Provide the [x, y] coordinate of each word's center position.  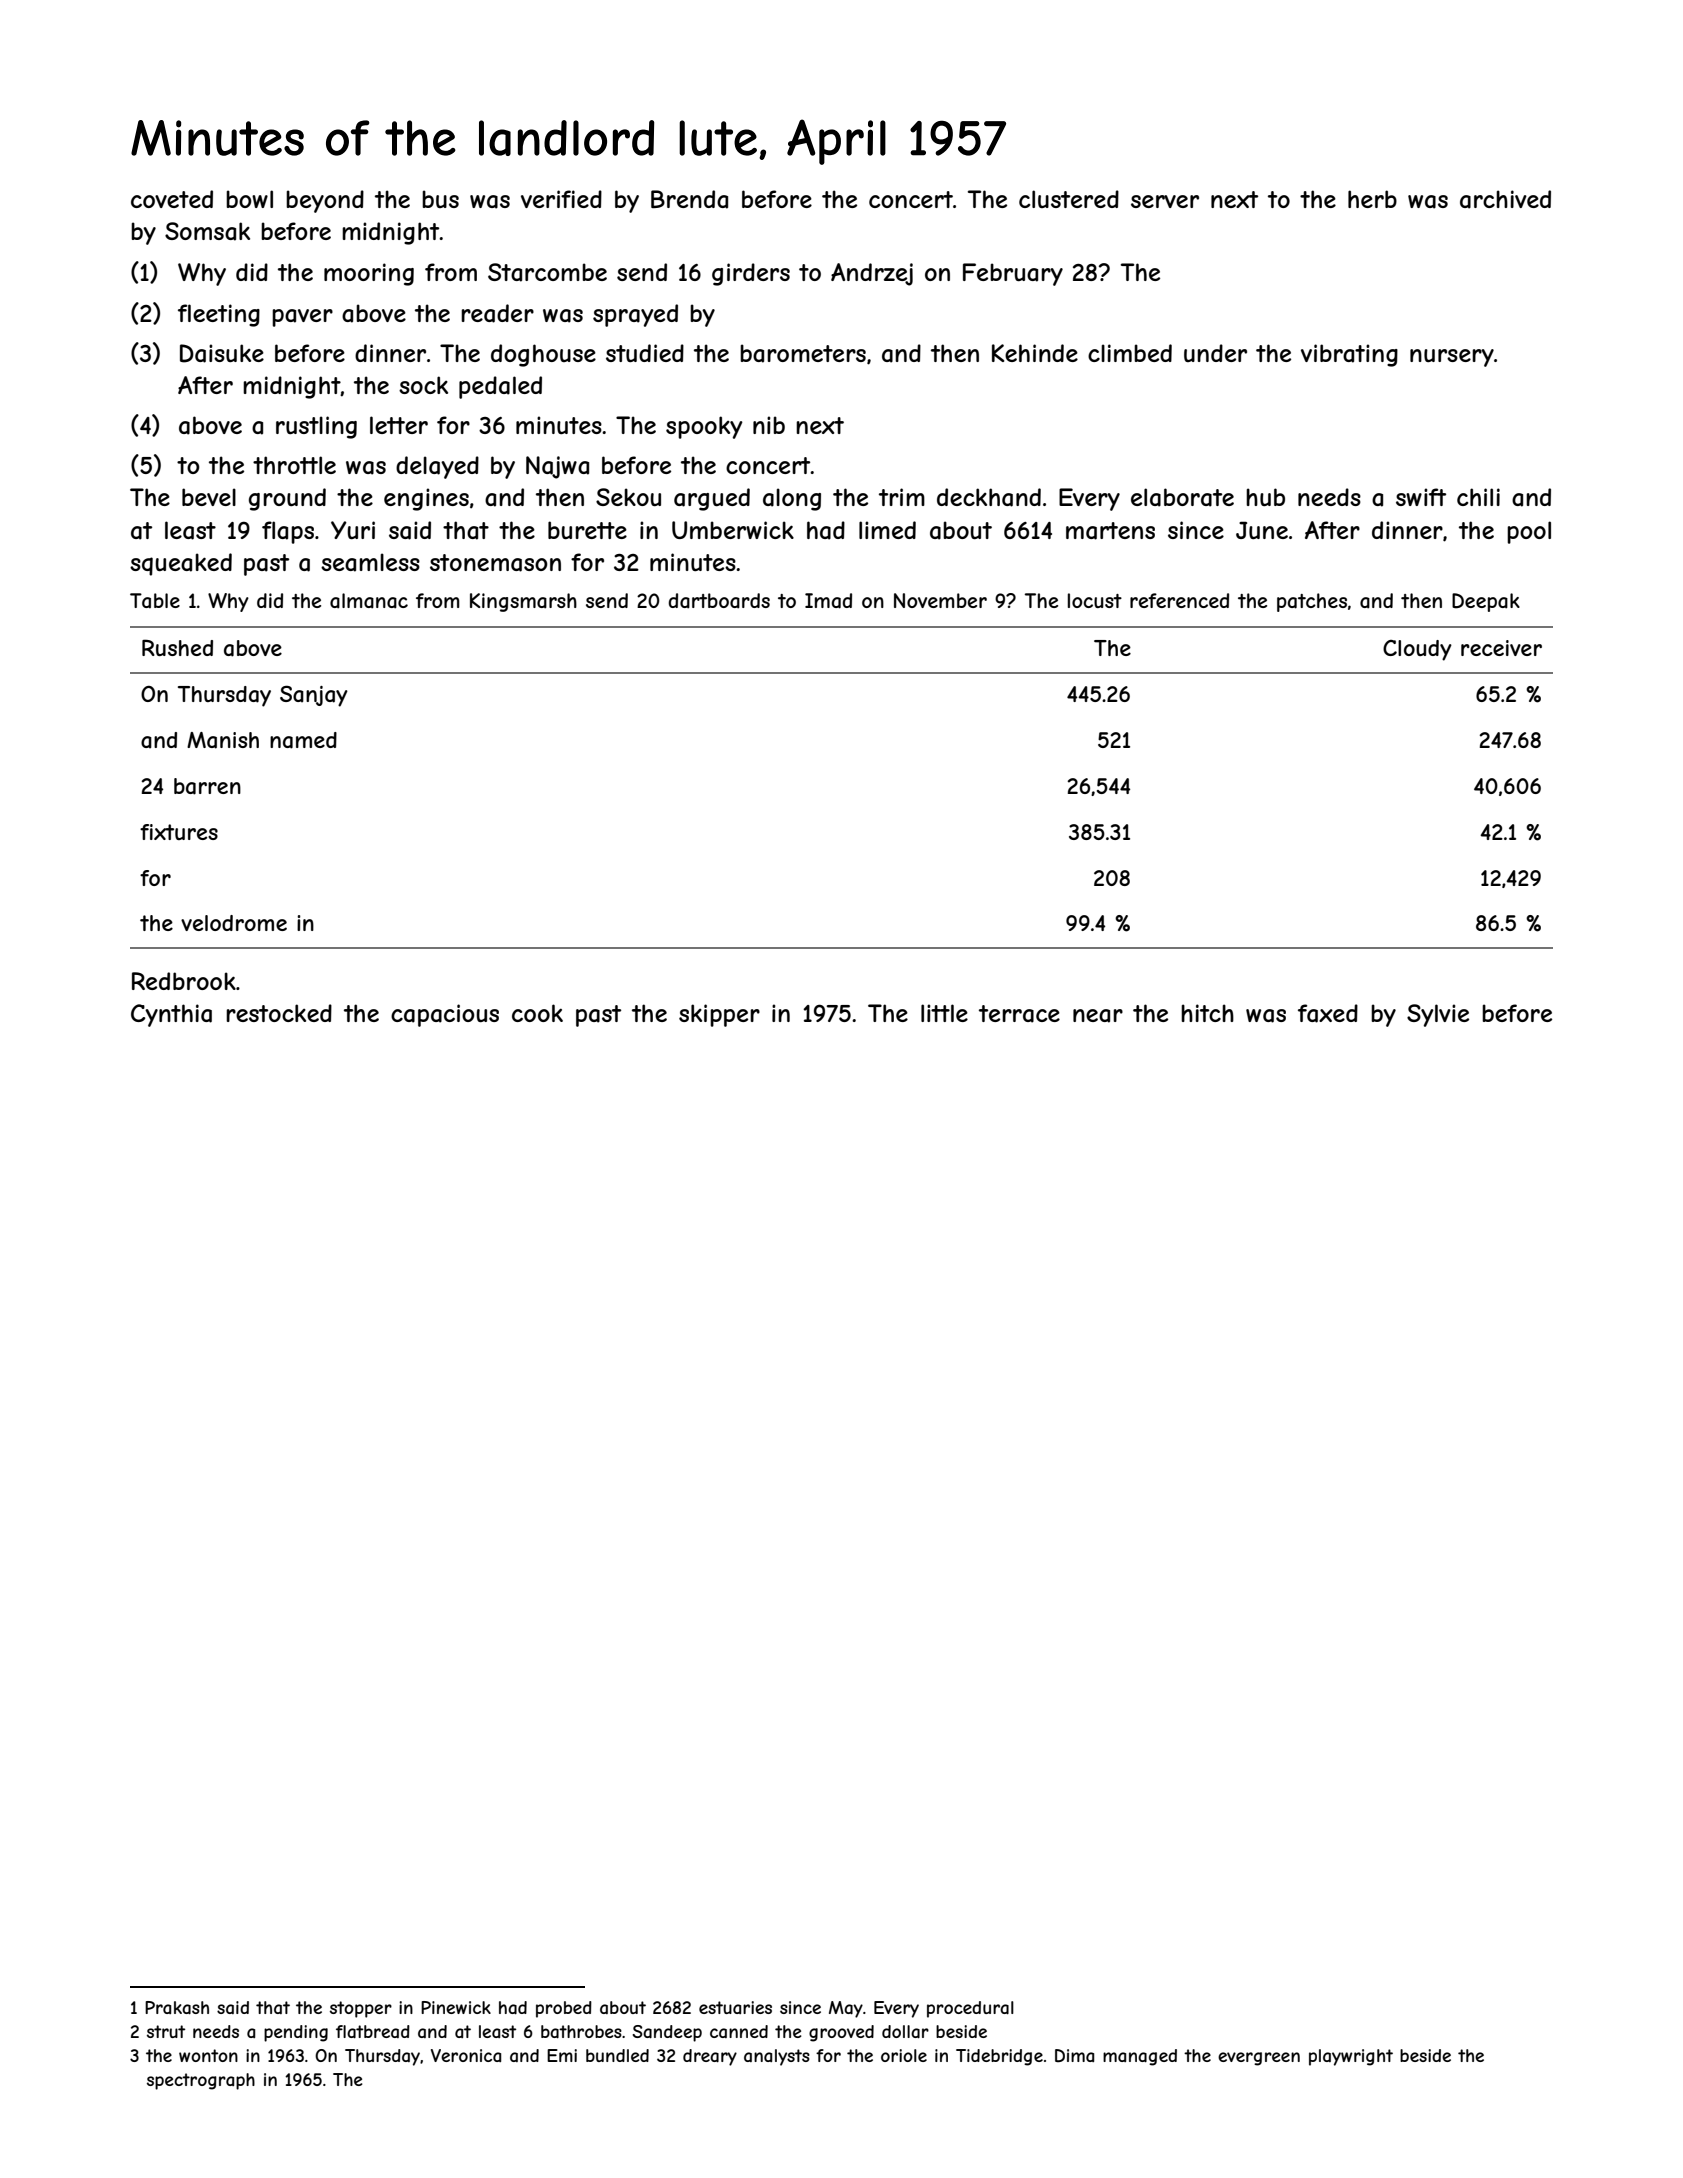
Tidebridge [999, 2057]
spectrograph [201, 2081]
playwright [1351, 2057]
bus [440, 199]
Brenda [689, 199]
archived [1505, 199]
